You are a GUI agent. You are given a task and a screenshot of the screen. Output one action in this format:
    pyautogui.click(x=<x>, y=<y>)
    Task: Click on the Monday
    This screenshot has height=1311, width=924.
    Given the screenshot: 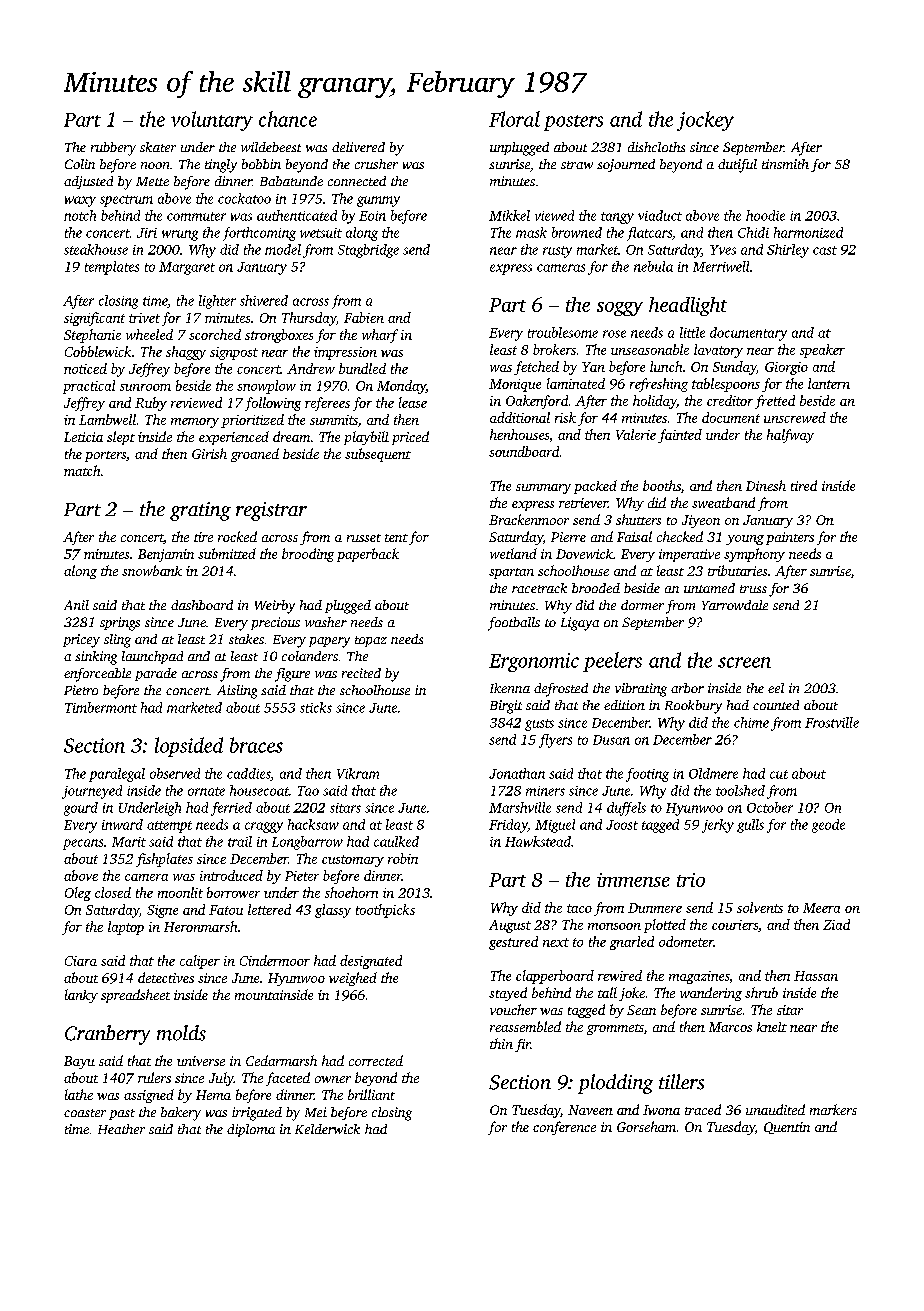 What is the action you would take?
    pyautogui.click(x=401, y=387)
